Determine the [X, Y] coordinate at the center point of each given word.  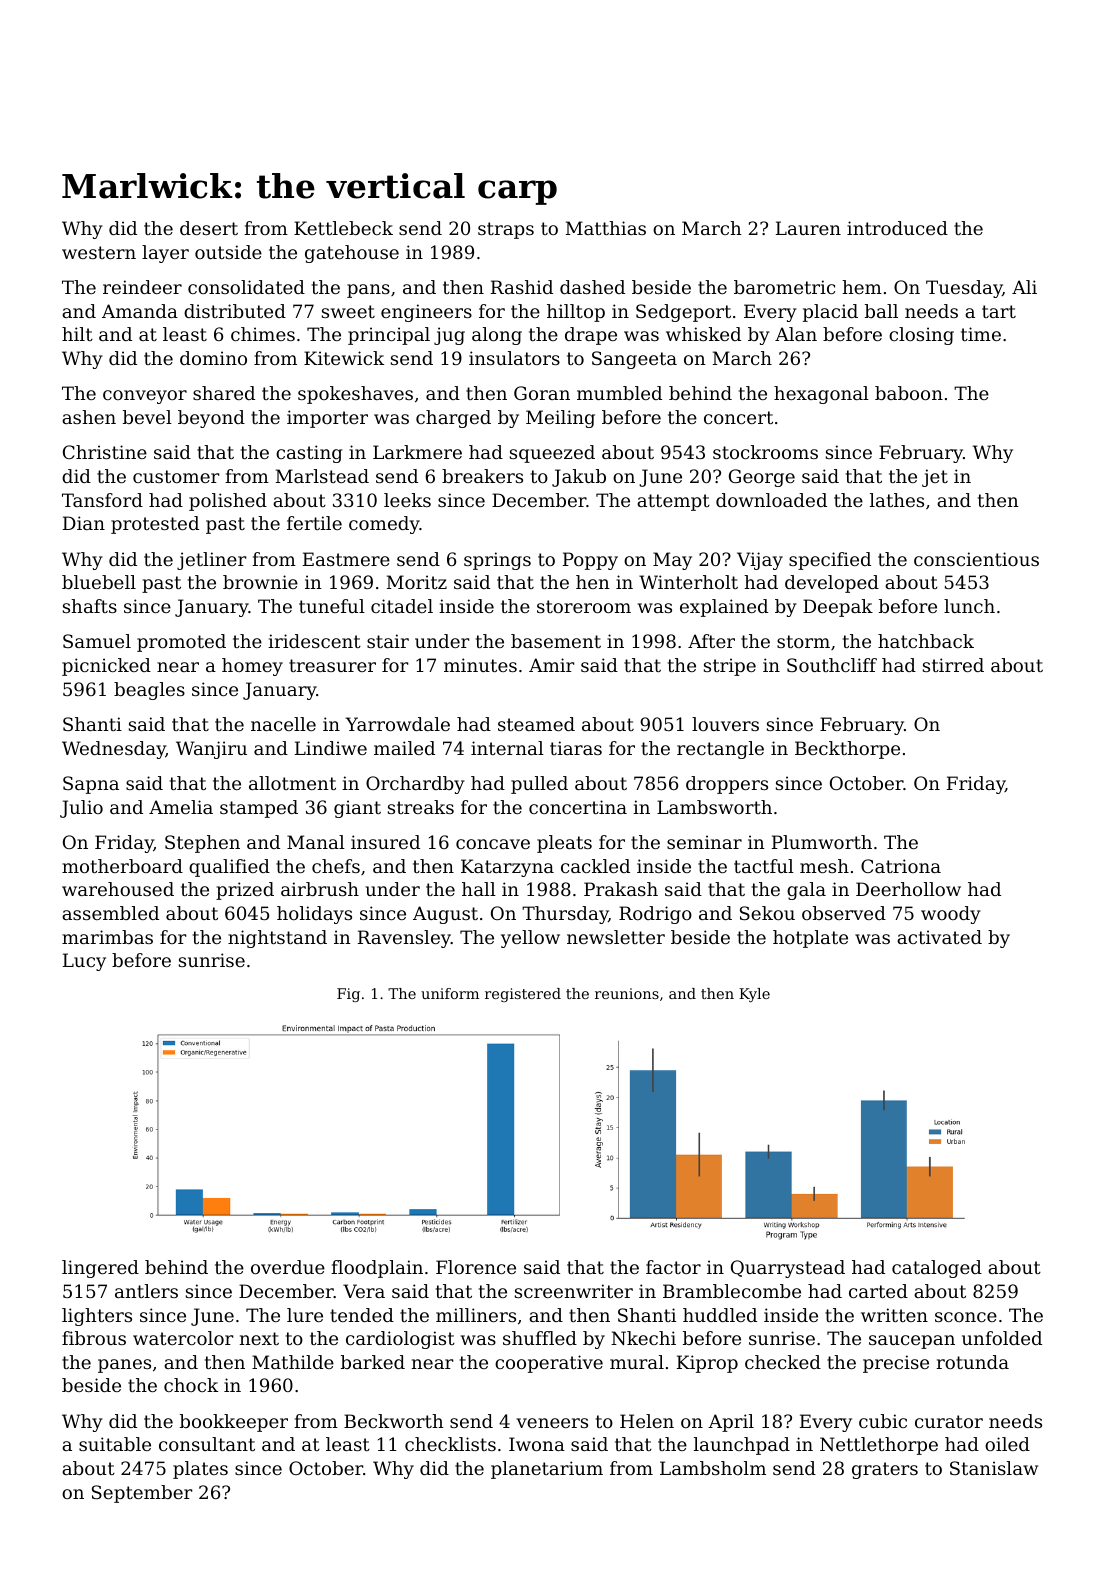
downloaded [771, 500]
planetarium [547, 1470]
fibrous [94, 1338]
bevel [147, 417]
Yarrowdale [397, 724]
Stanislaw [994, 1468]
